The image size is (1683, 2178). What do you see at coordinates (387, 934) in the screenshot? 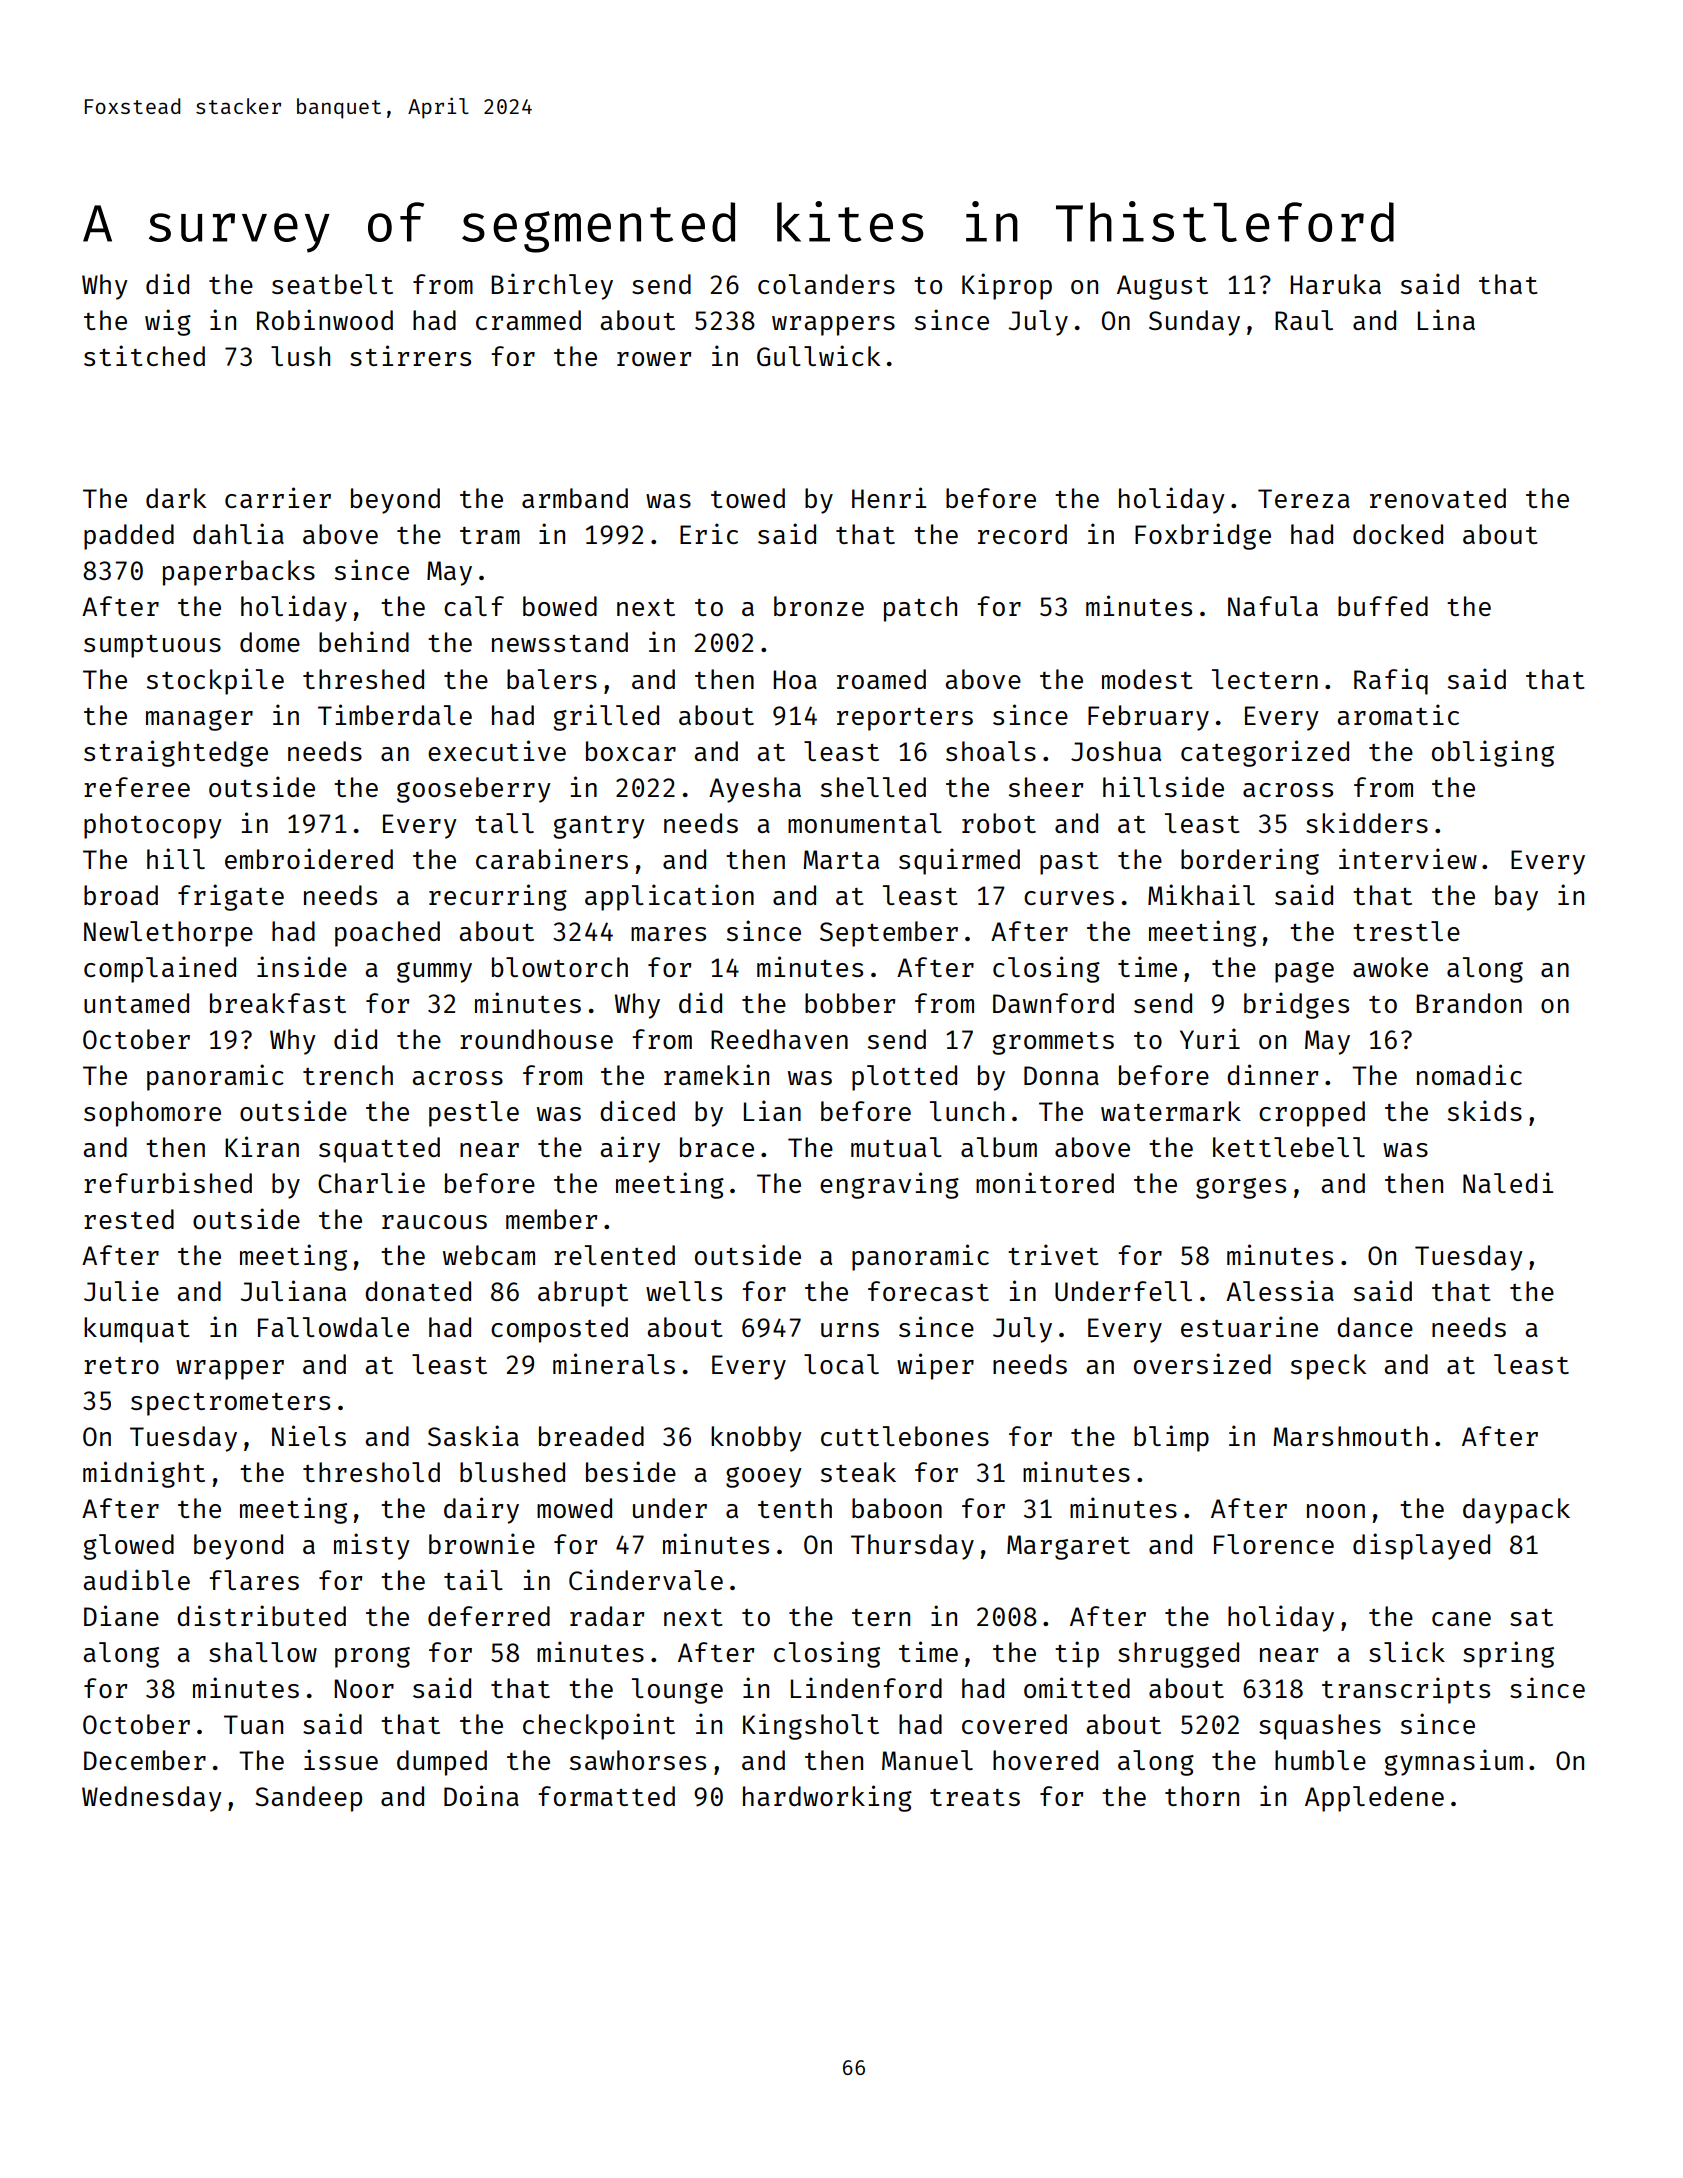
I see `poached` at bounding box center [387, 934].
